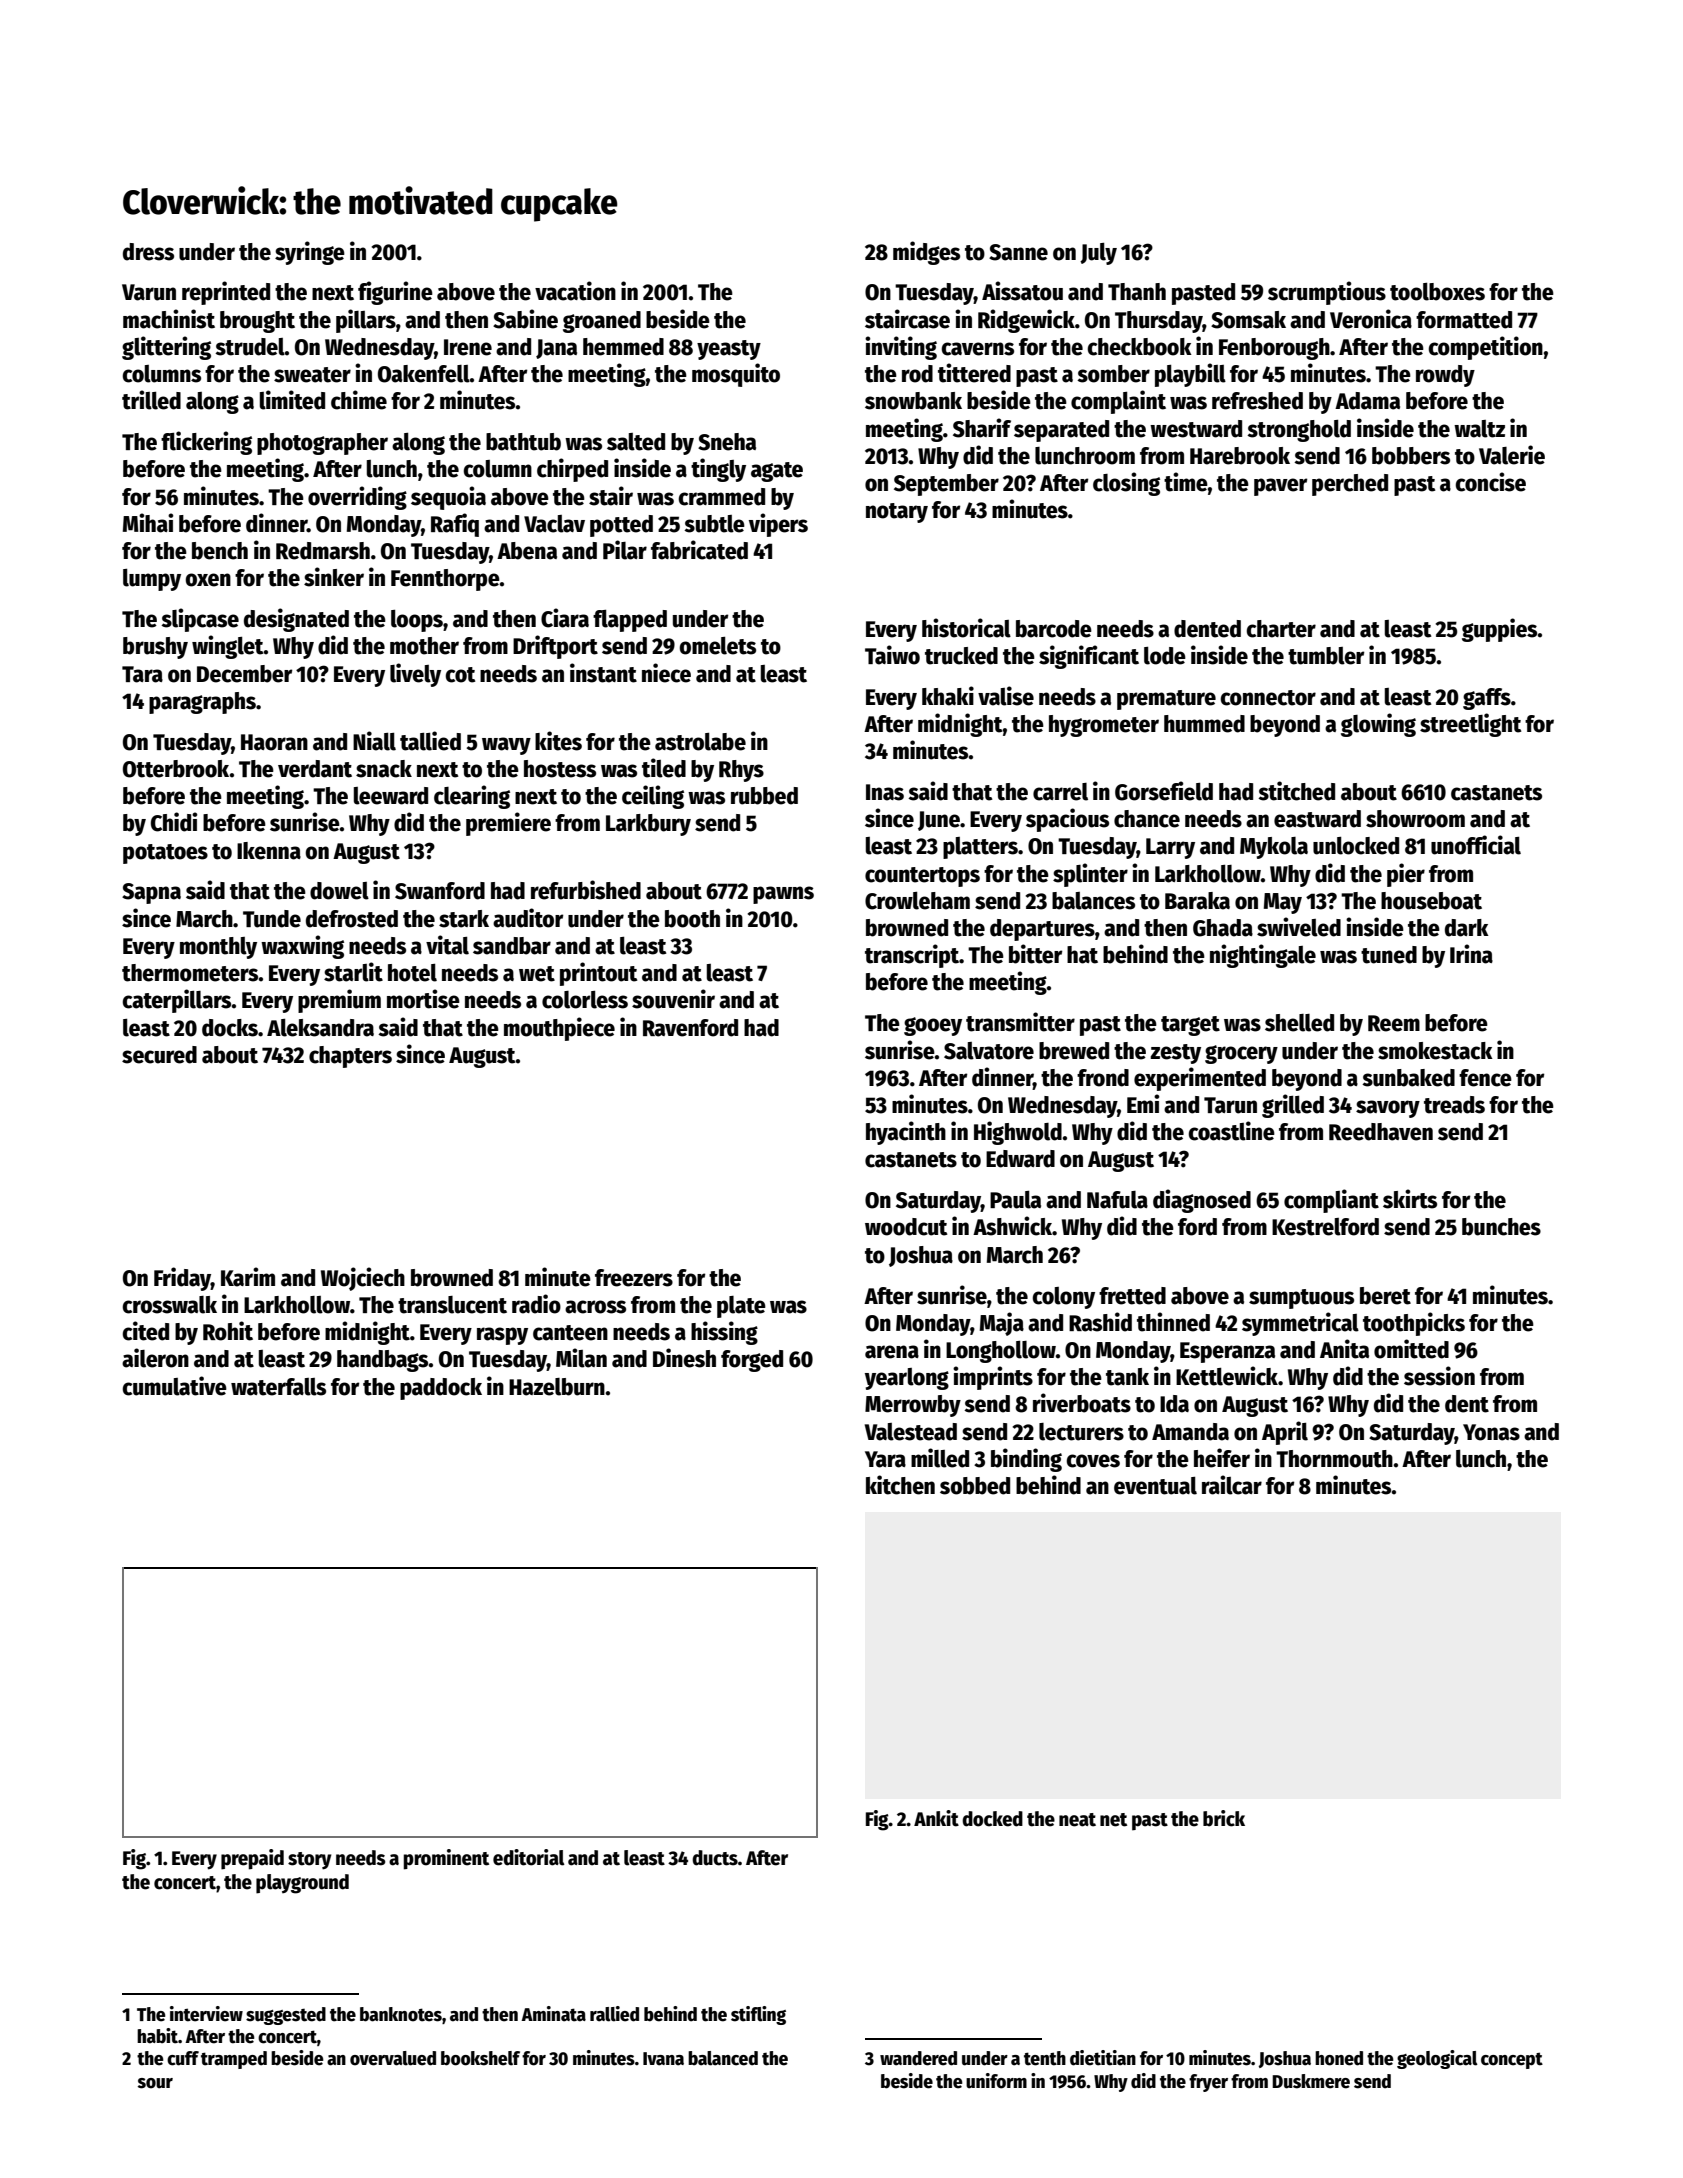  Describe the element at coordinates (148, 252) in the screenshot. I see `dress` at that location.
